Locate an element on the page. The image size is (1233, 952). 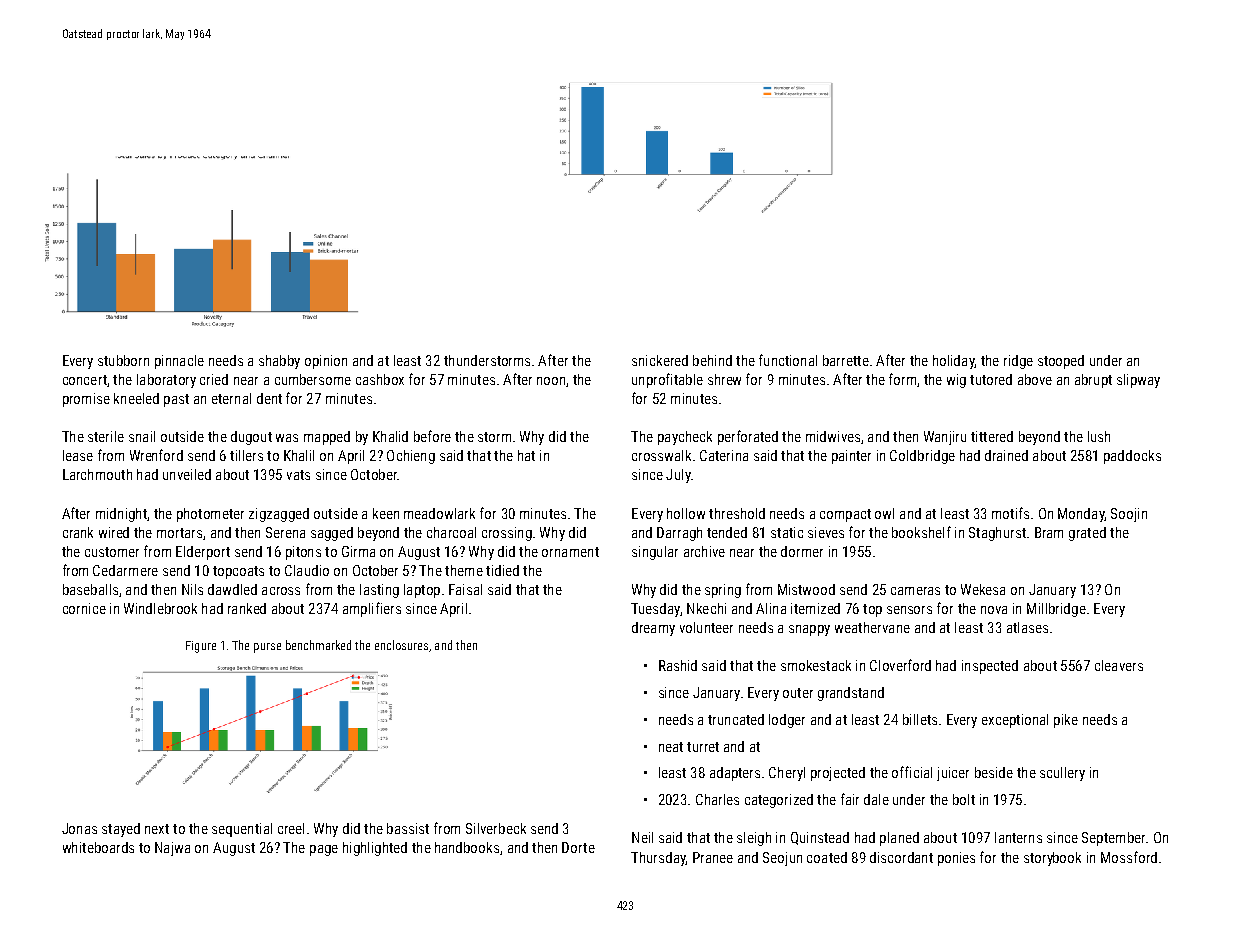
snickered is located at coordinates (660, 360).
